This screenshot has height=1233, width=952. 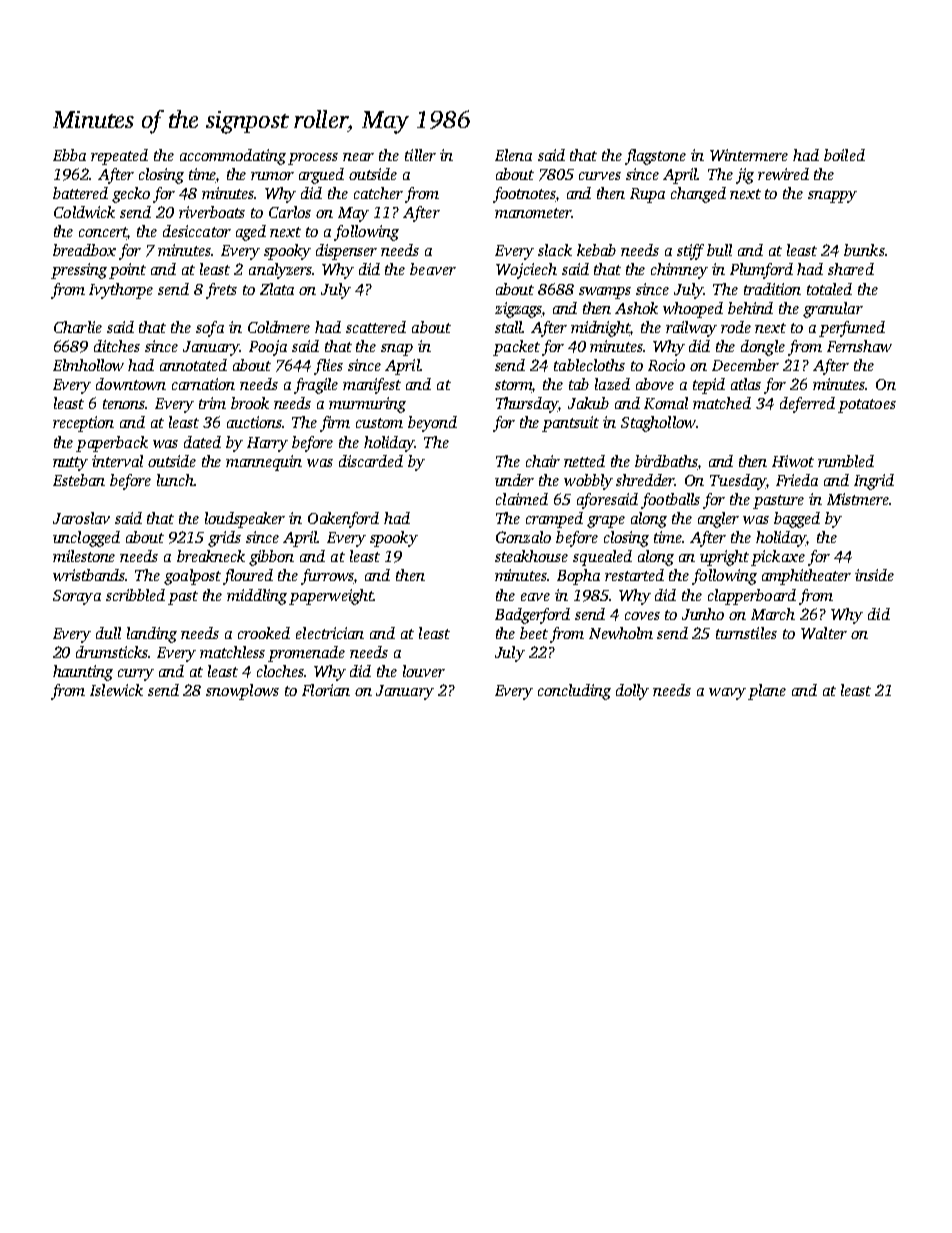 What do you see at coordinates (749, 155) in the screenshot?
I see `Wintermere` at bounding box center [749, 155].
